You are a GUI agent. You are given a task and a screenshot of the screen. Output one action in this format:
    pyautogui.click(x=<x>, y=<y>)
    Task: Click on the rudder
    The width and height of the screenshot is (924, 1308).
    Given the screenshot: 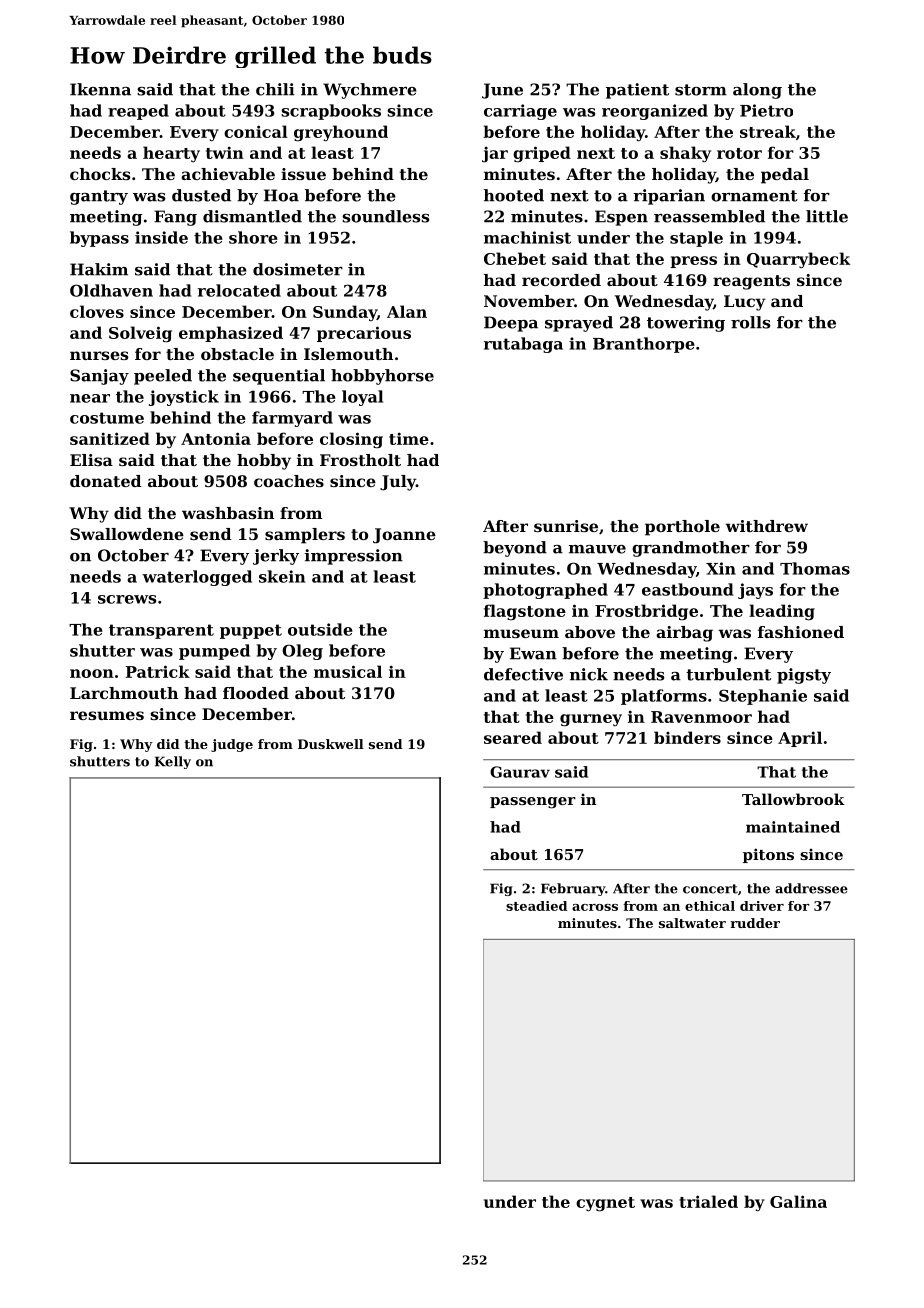 What is the action you would take?
    pyautogui.click(x=755, y=923)
